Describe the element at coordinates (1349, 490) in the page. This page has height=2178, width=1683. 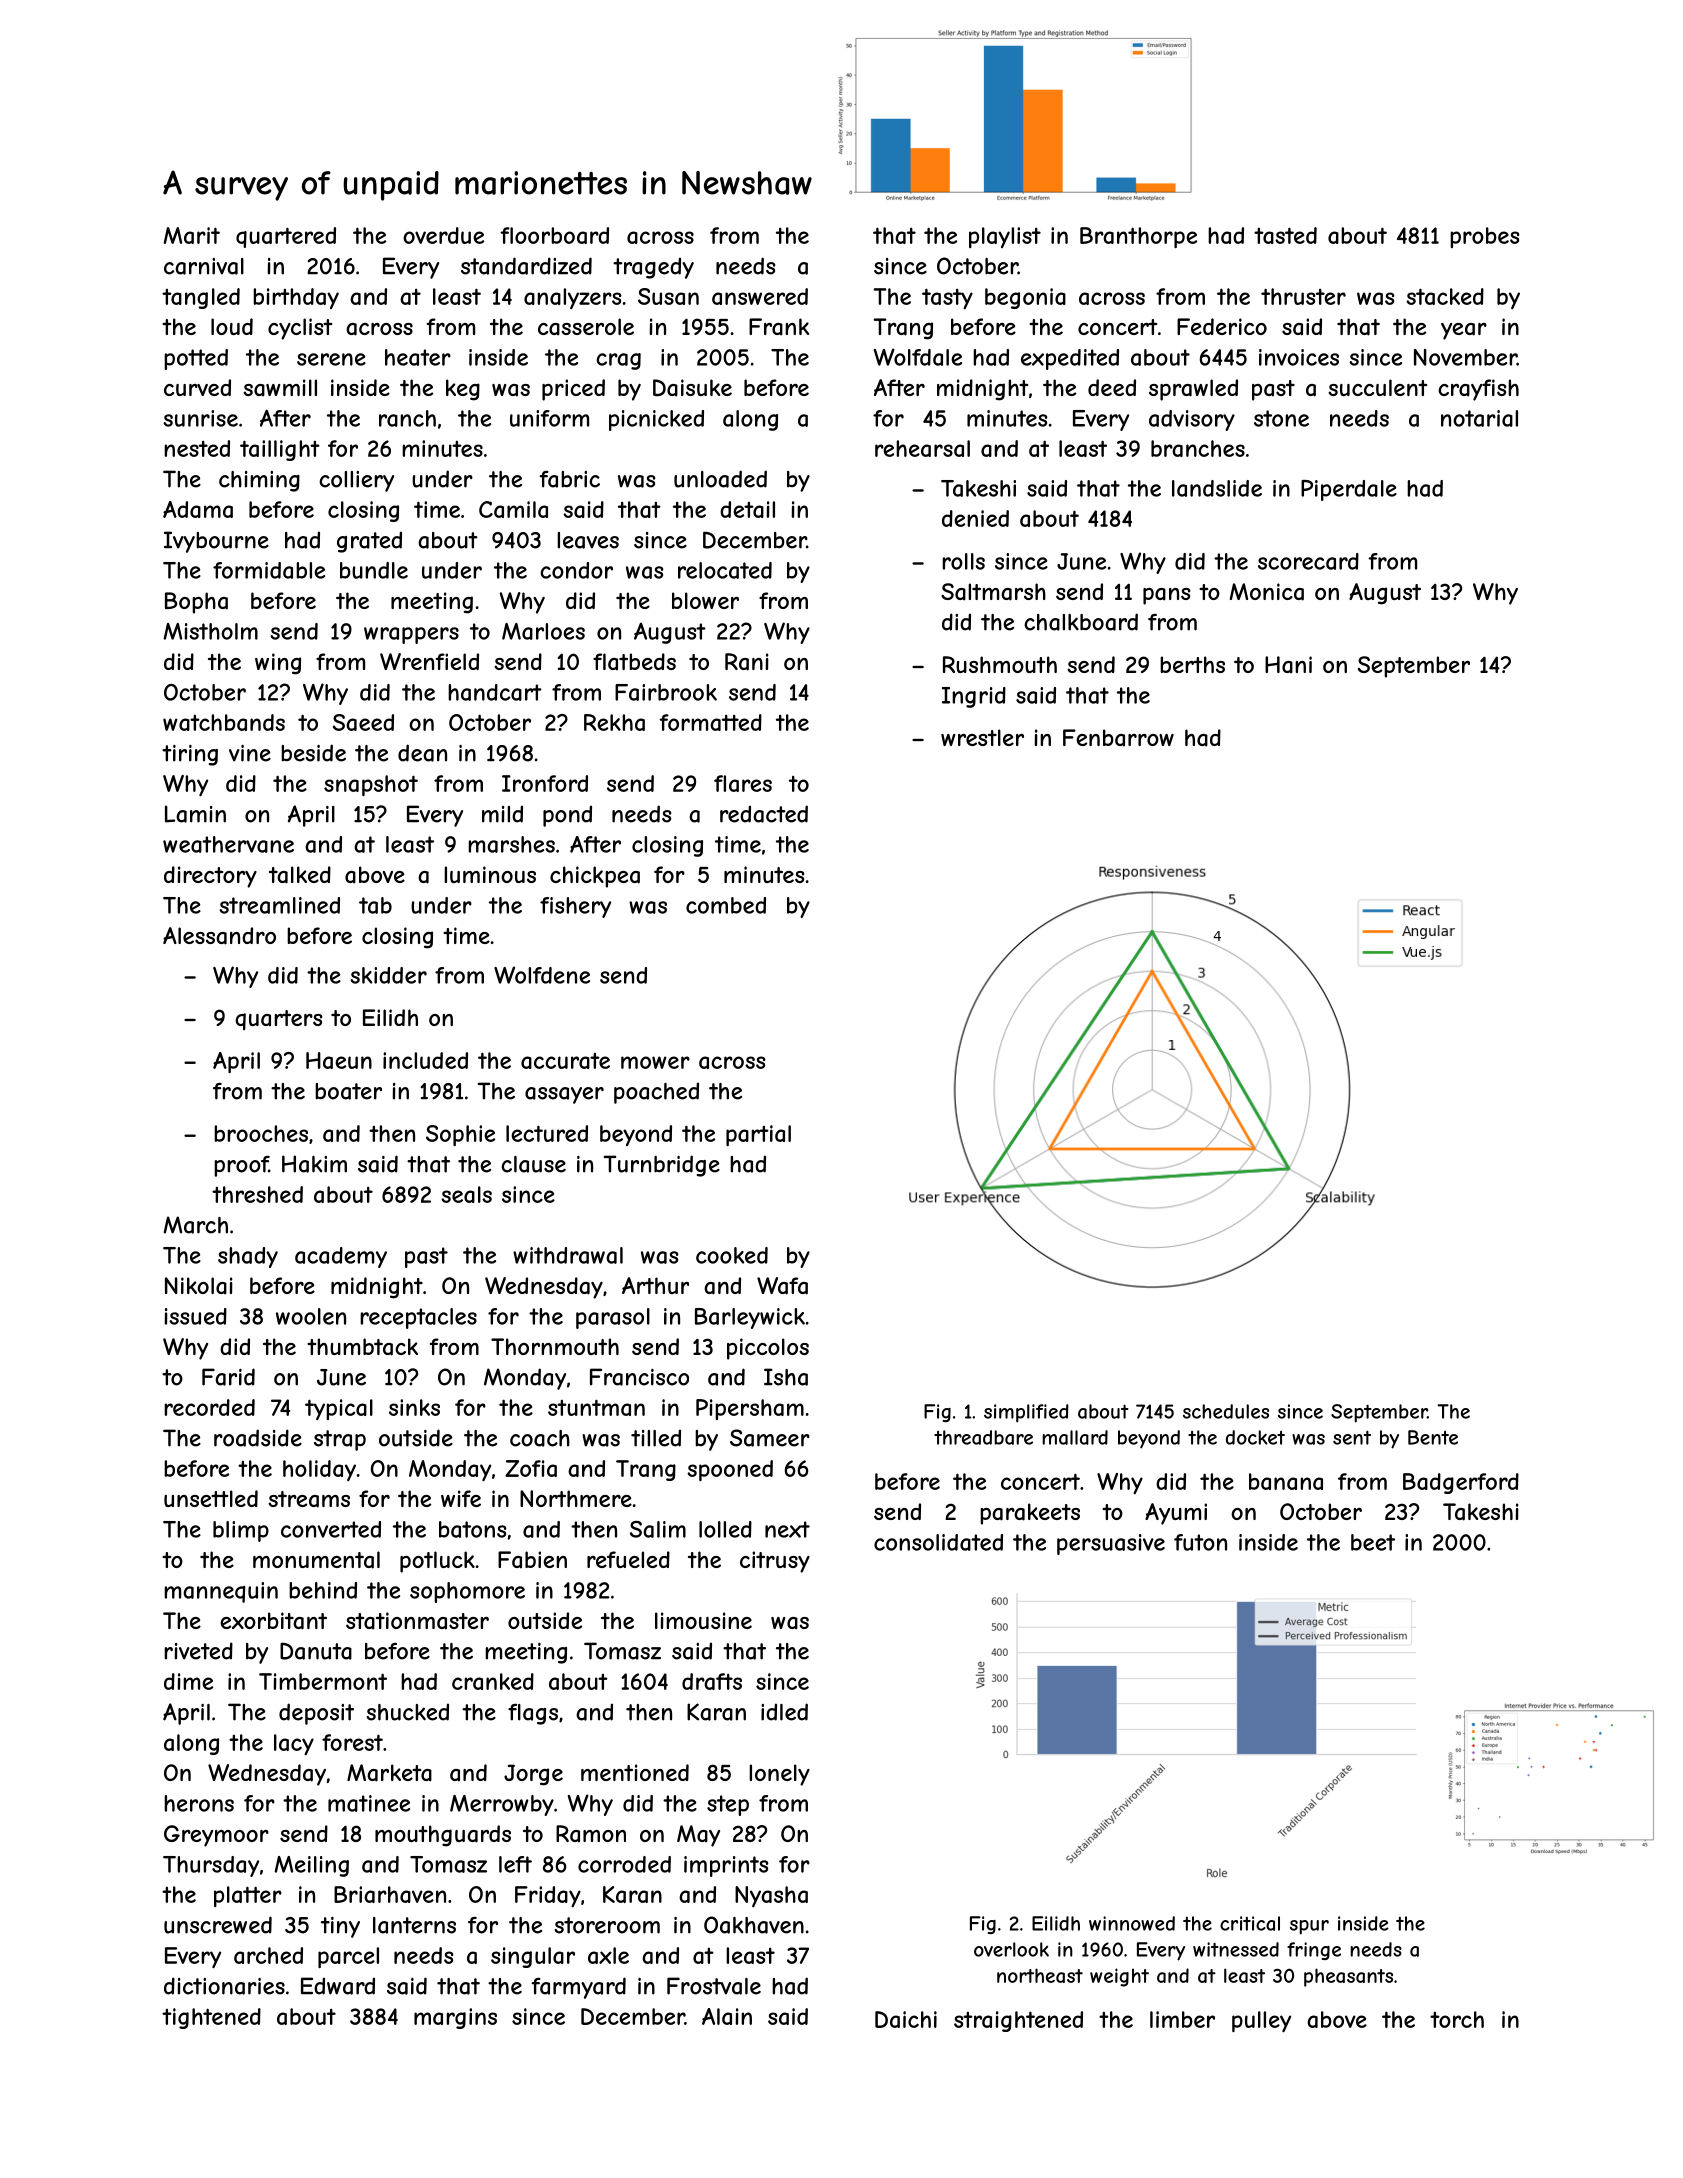
I see `Piperdale` at that location.
